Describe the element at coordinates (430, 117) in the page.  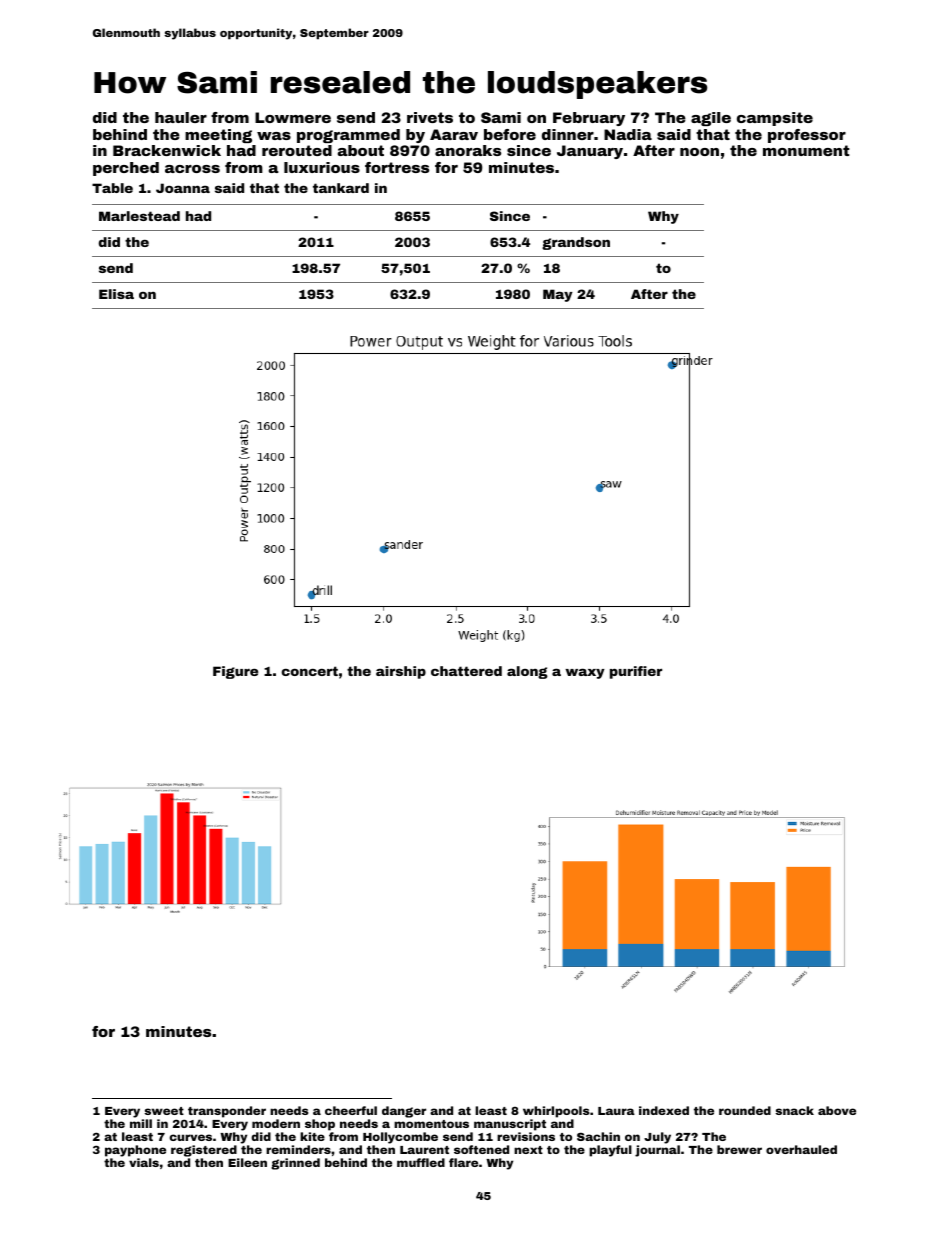
I see `rivets` at that location.
